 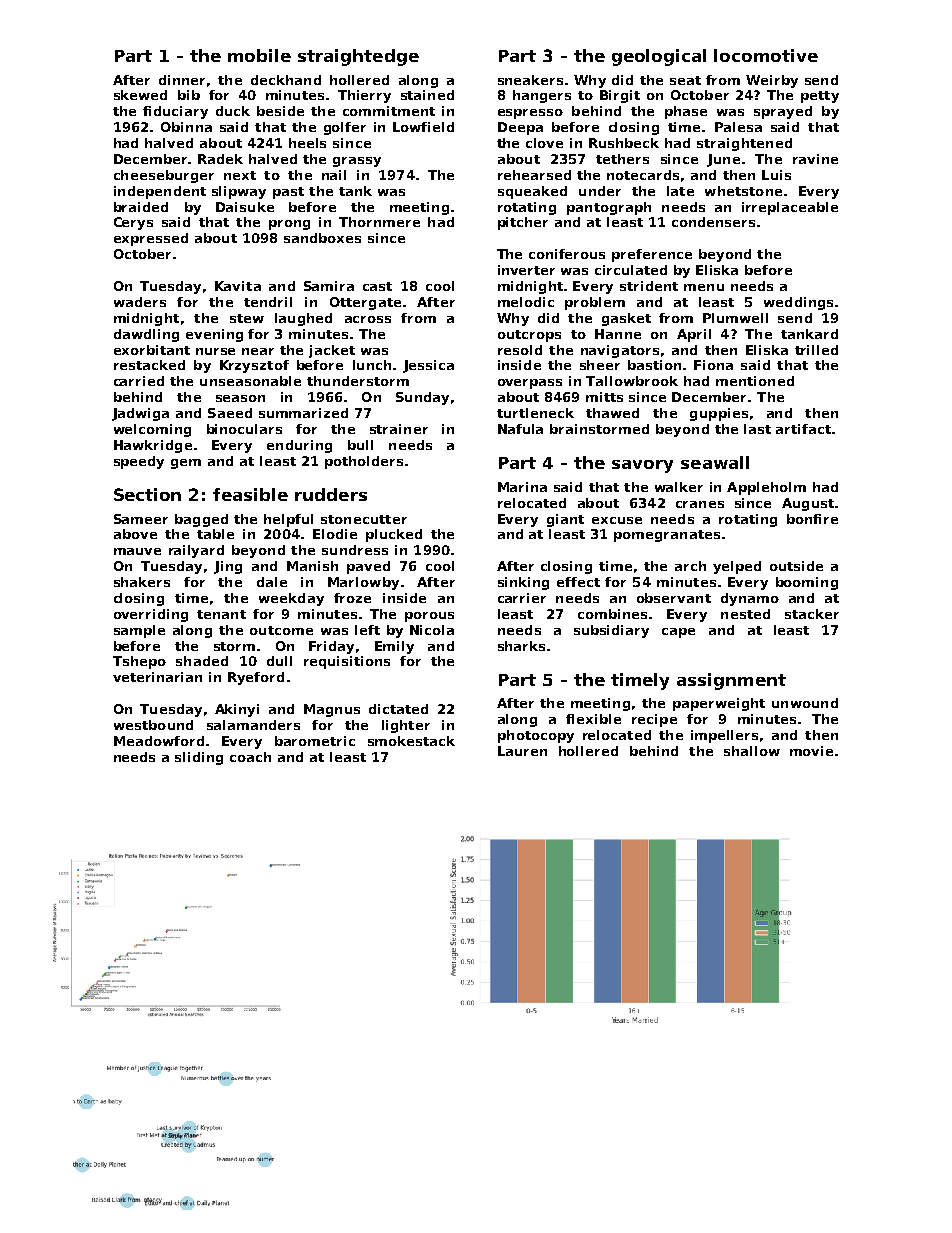 What do you see at coordinates (259, 55) in the screenshot?
I see `mobile` at bounding box center [259, 55].
